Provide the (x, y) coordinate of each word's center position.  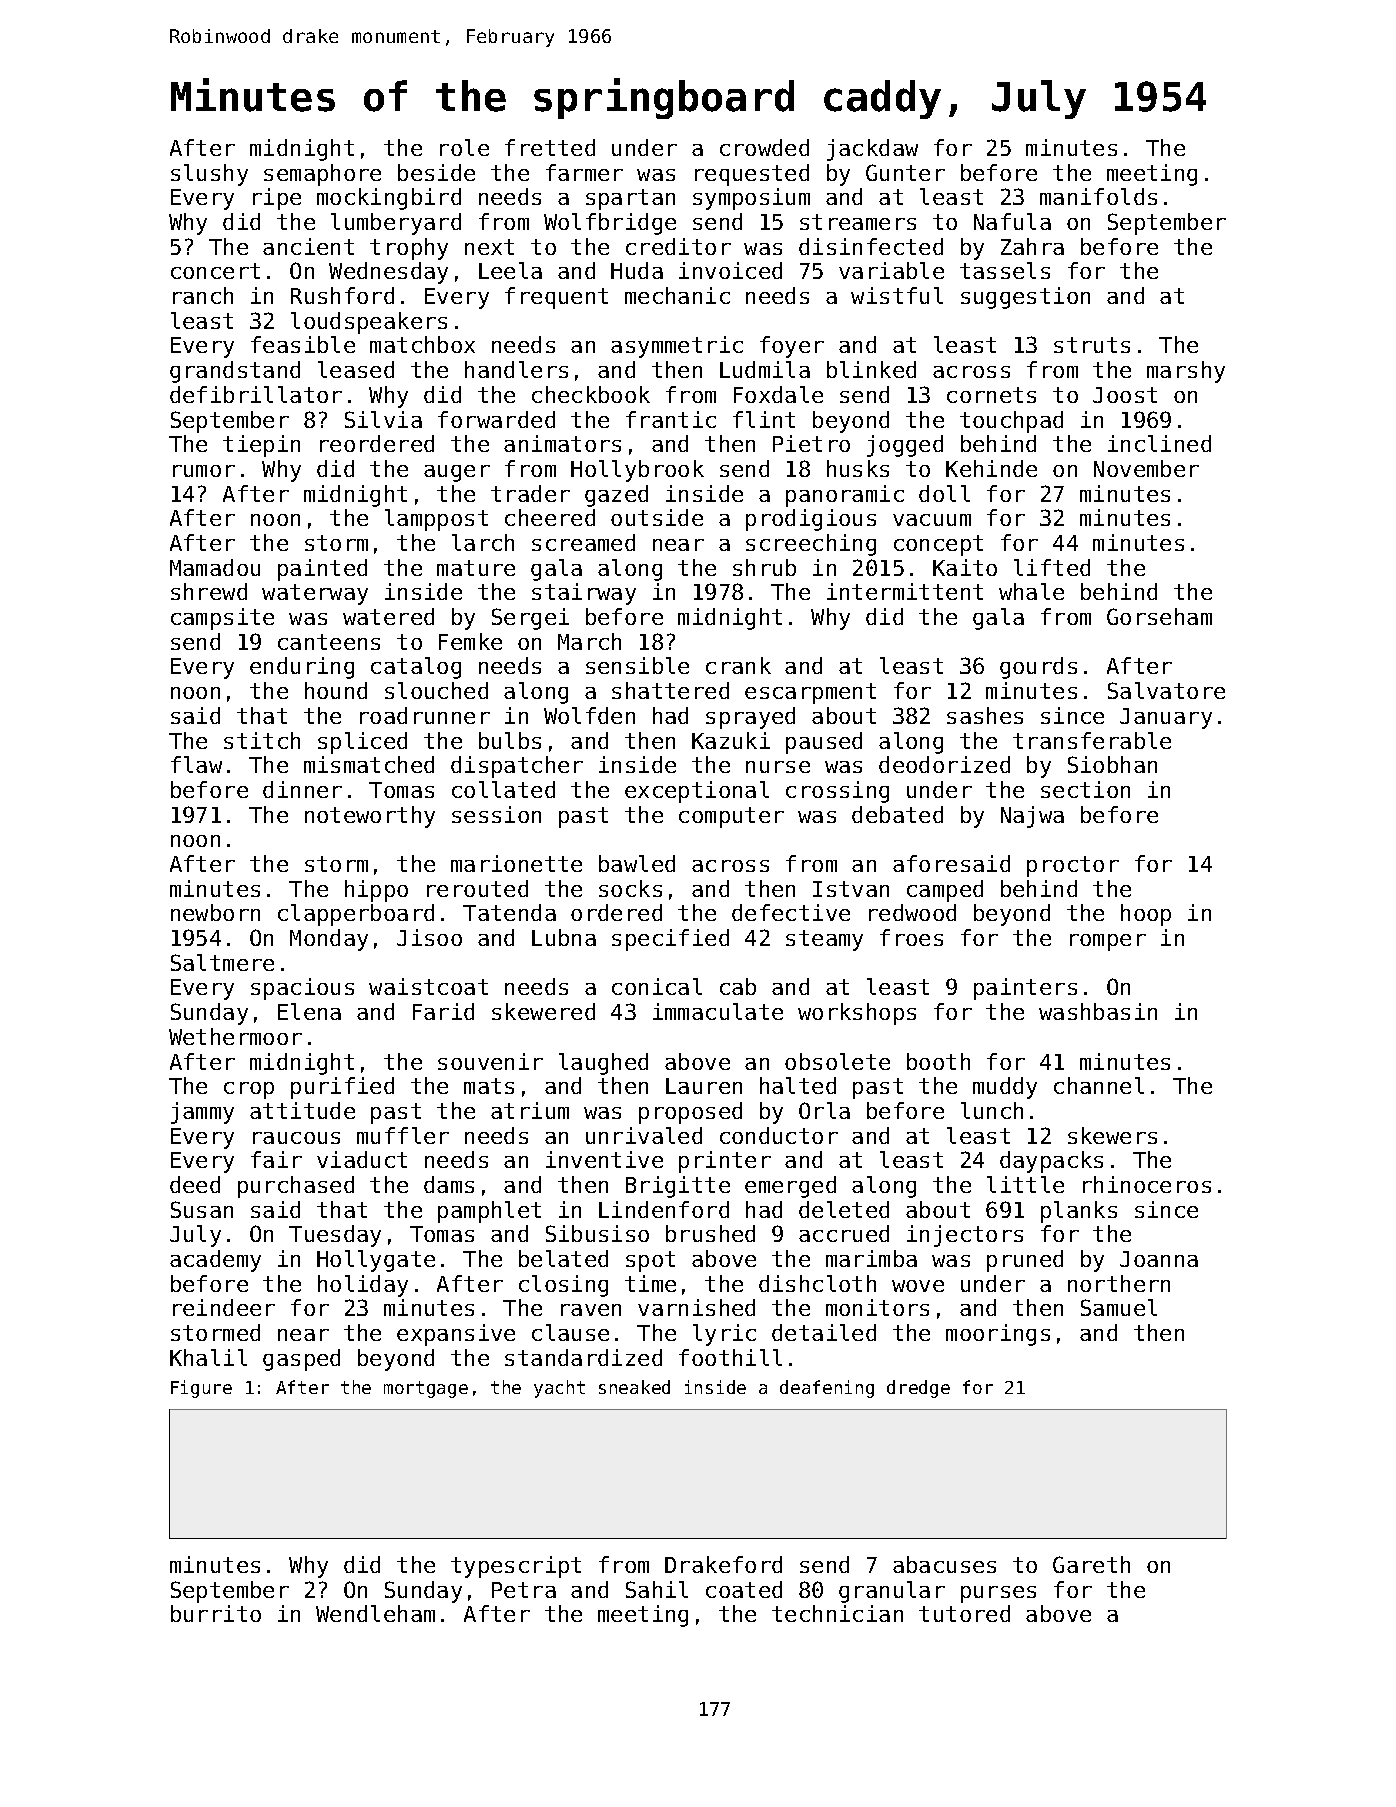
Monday (329, 940)
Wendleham (375, 1613)
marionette (516, 863)
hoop (1146, 915)
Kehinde (991, 468)
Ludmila (765, 369)
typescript (516, 1567)
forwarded (496, 419)
